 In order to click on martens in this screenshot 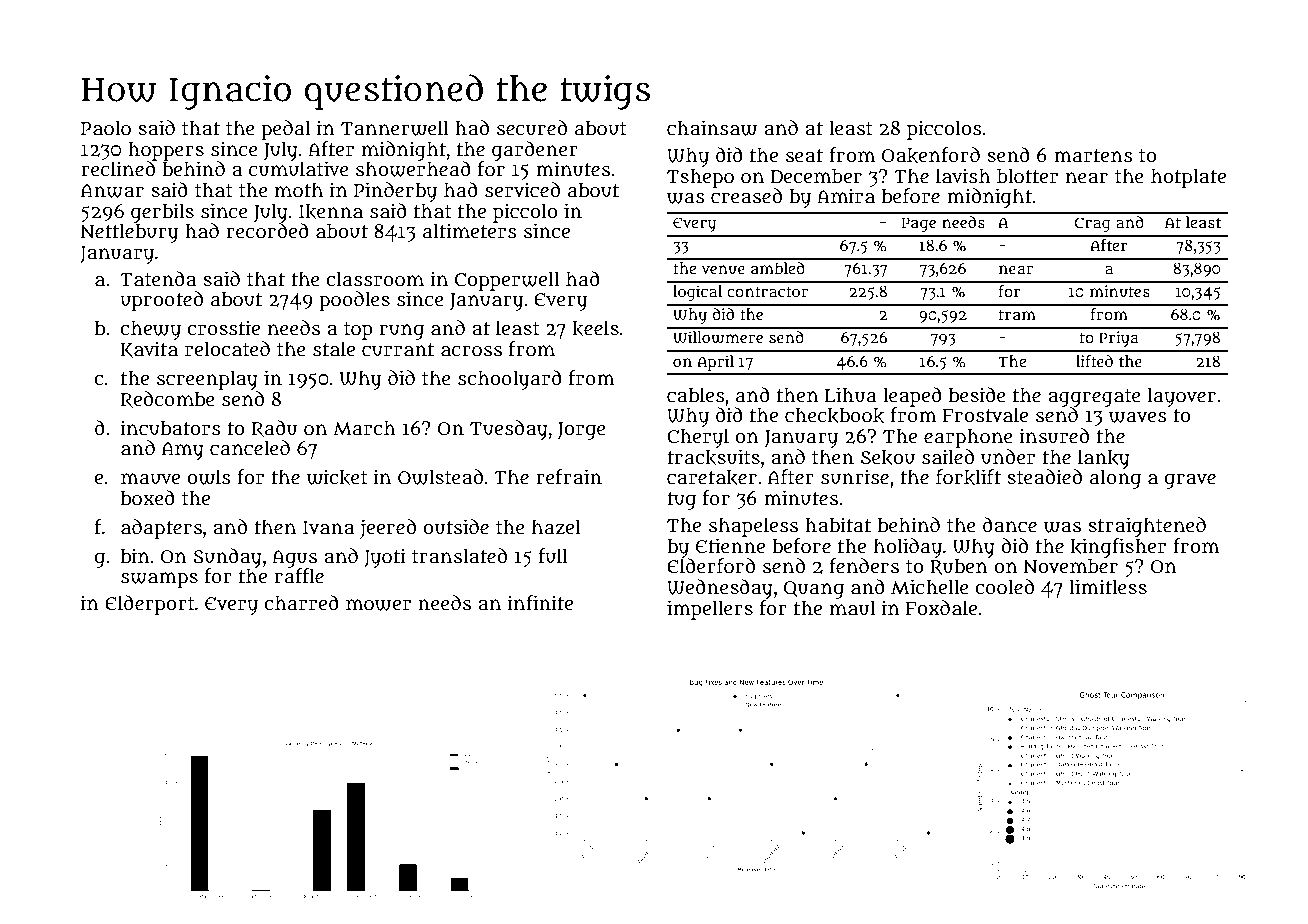, I will do `click(1093, 156)`.
